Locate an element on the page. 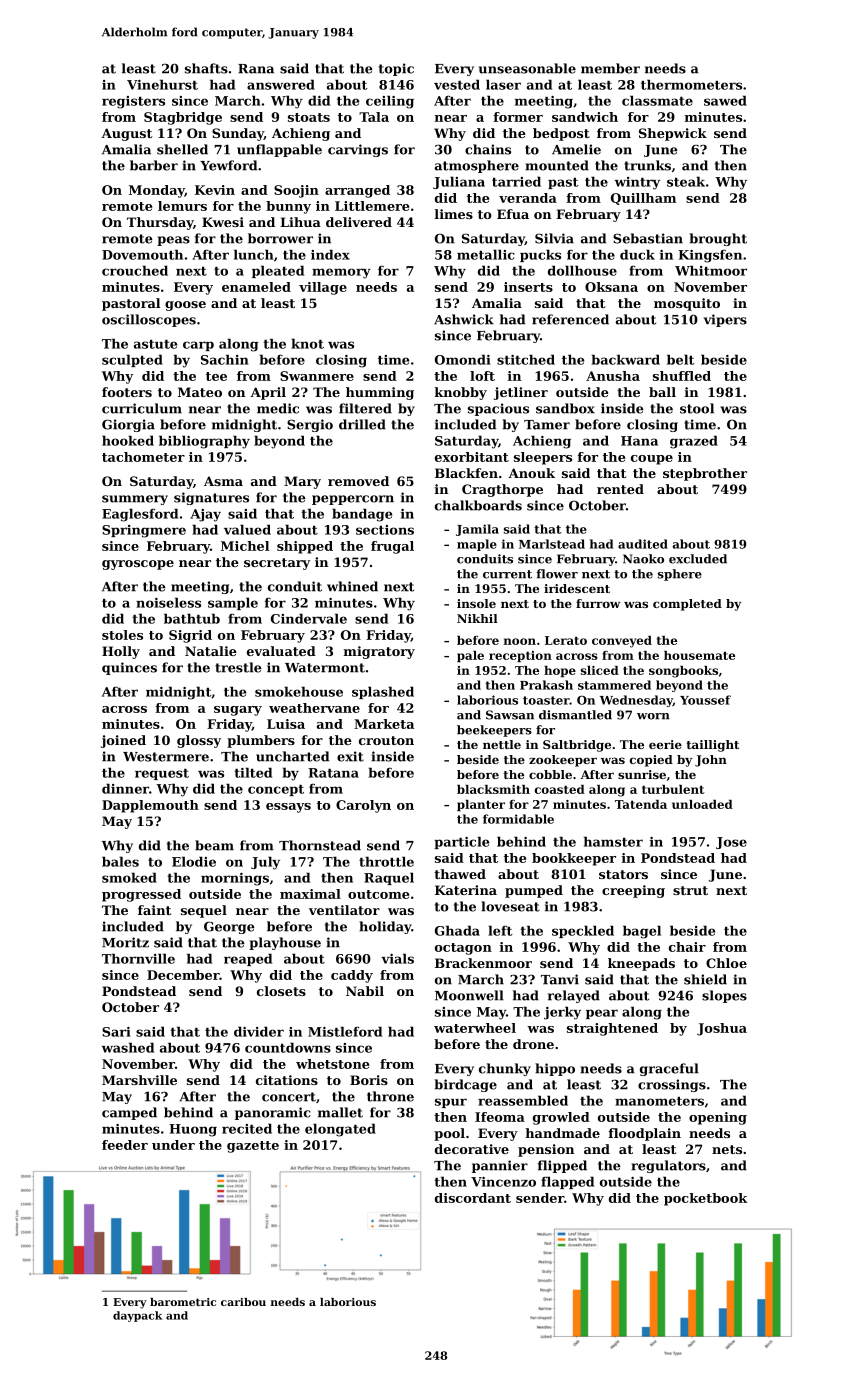 This image has height=1400, width=849. mosquito is located at coordinates (687, 304).
